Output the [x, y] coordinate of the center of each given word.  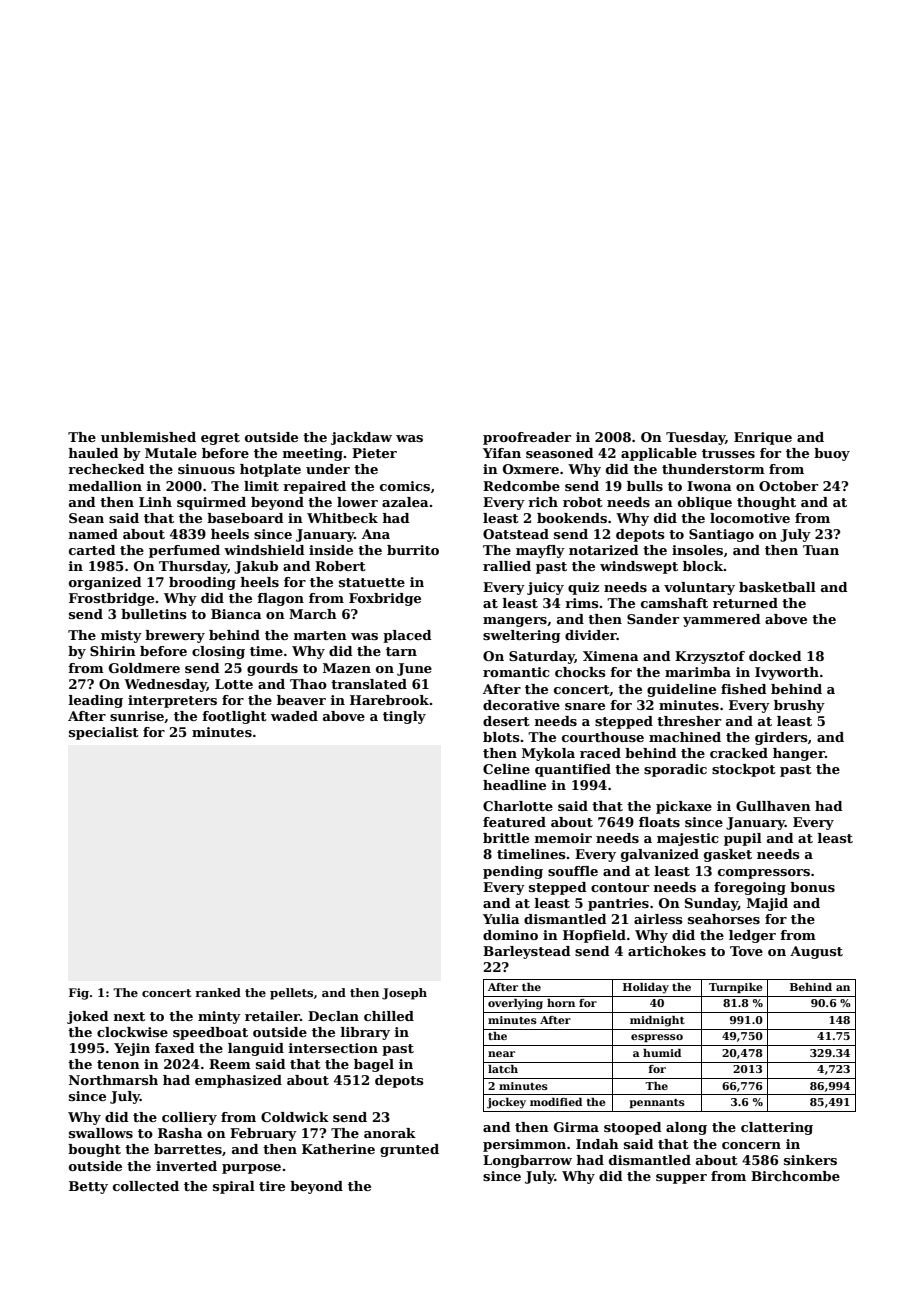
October [788, 486]
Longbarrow [527, 1161]
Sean [86, 518]
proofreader [527, 438]
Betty [88, 1187]
